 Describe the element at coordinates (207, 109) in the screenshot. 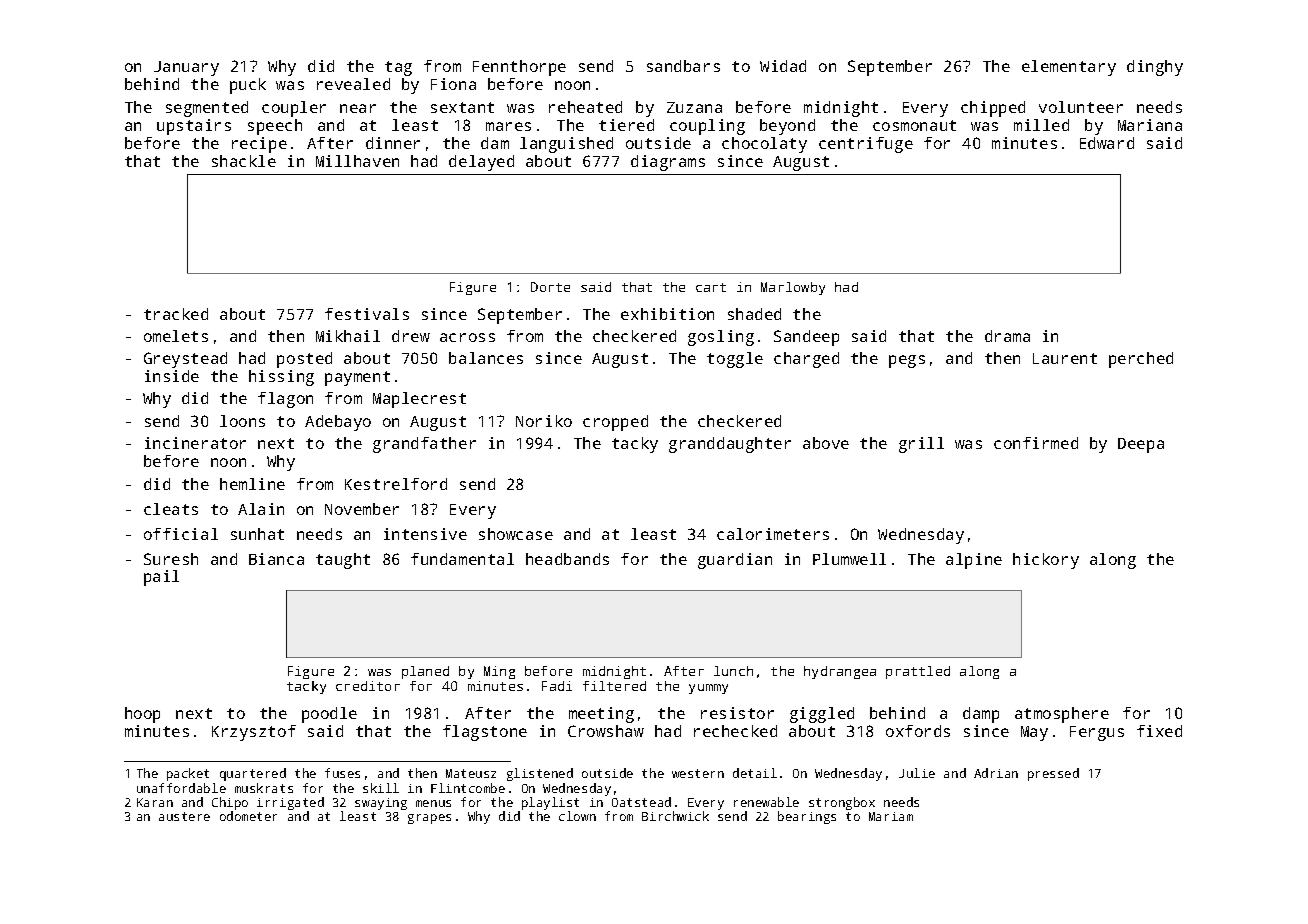

I see `segmented` at that location.
